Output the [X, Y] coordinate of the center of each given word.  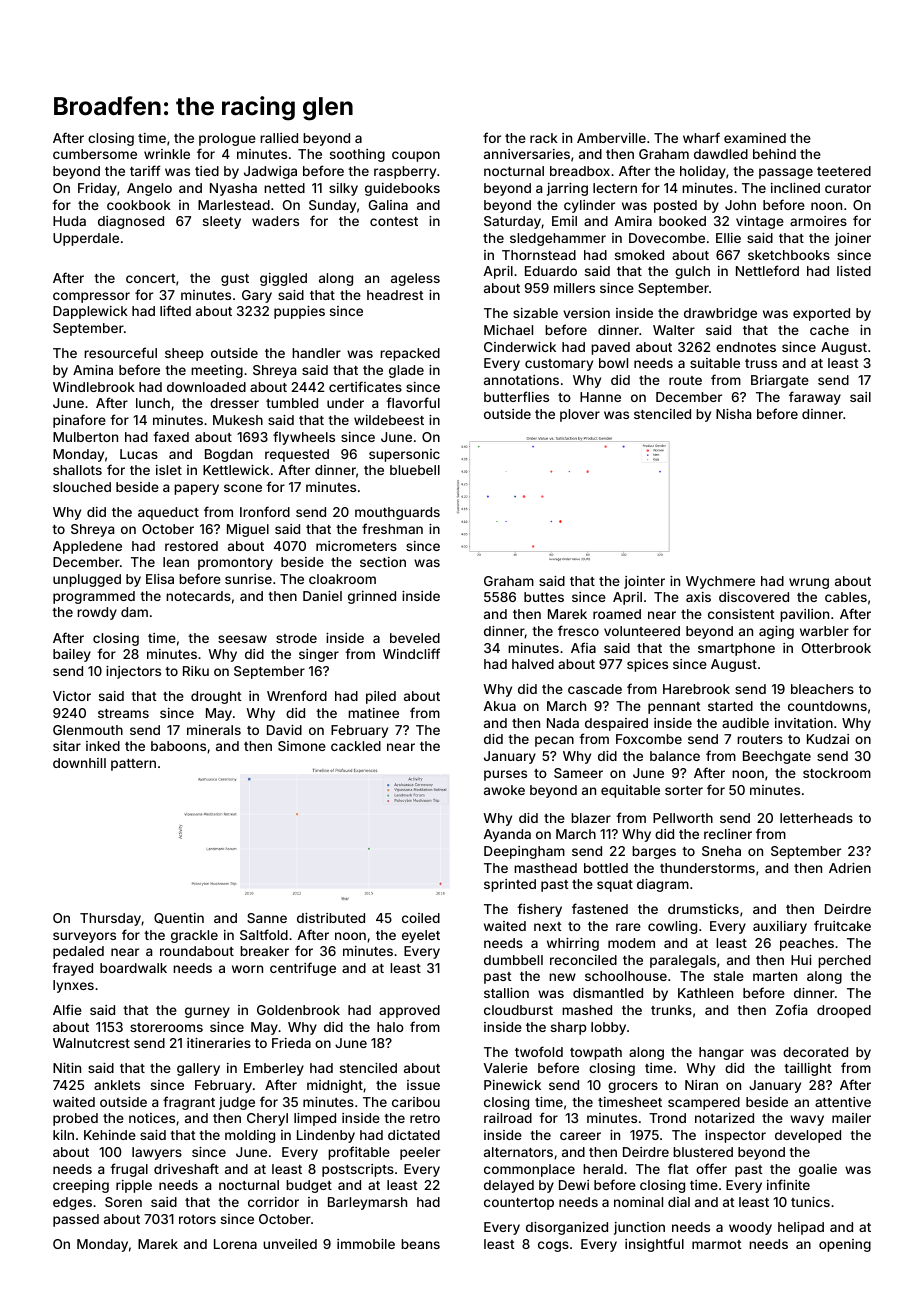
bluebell [415, 470]
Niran [701, 1085]
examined [755, 138]
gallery [198, 1069]
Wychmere [720, 582]
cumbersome [95, 154]
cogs [553, 1246]
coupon [416, 156]
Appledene [87, 547]
